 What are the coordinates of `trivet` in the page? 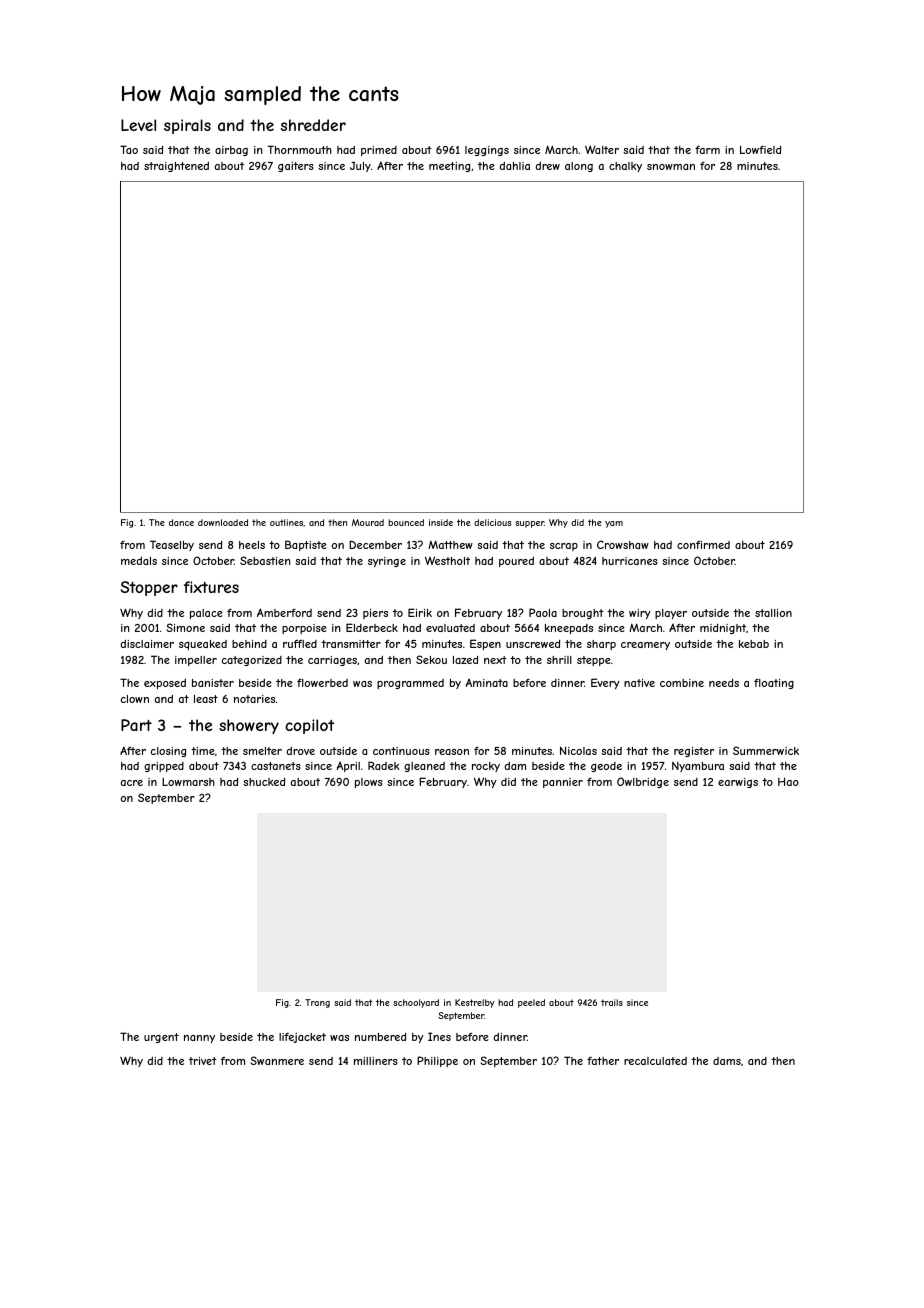 It's located at (203, 1061).
